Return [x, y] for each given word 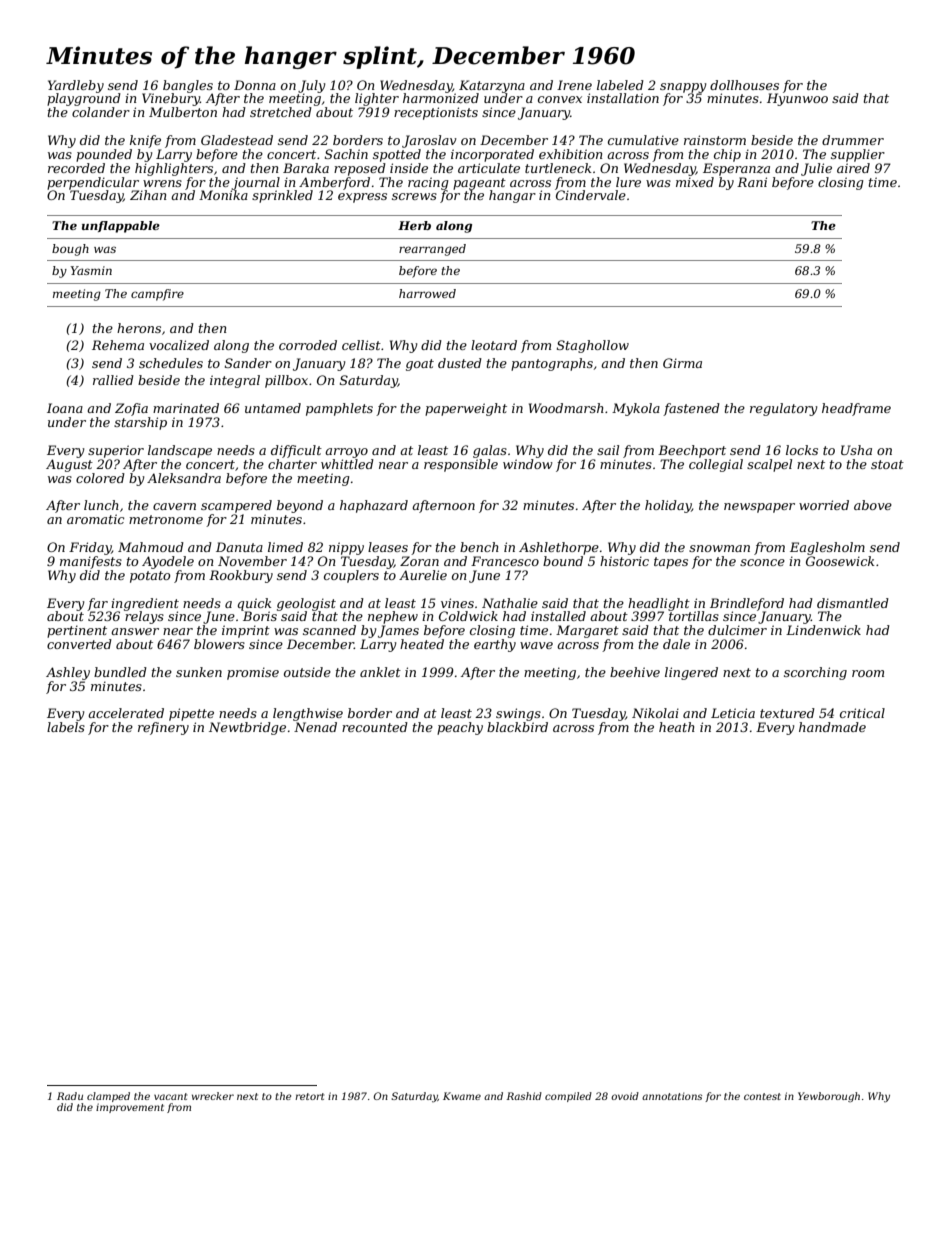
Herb [414, 225]
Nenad [315, 727]
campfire [157, 295]
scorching [815, 673]
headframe [856, 409]
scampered [236, 506]
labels [66, 727]
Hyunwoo [797, 99]
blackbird [517, 727]
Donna [255, 85]
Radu [70, 1096]
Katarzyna [492, 86]
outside [307, 672]
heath [677, 727]
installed [558, 616]
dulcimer [737, 630]
